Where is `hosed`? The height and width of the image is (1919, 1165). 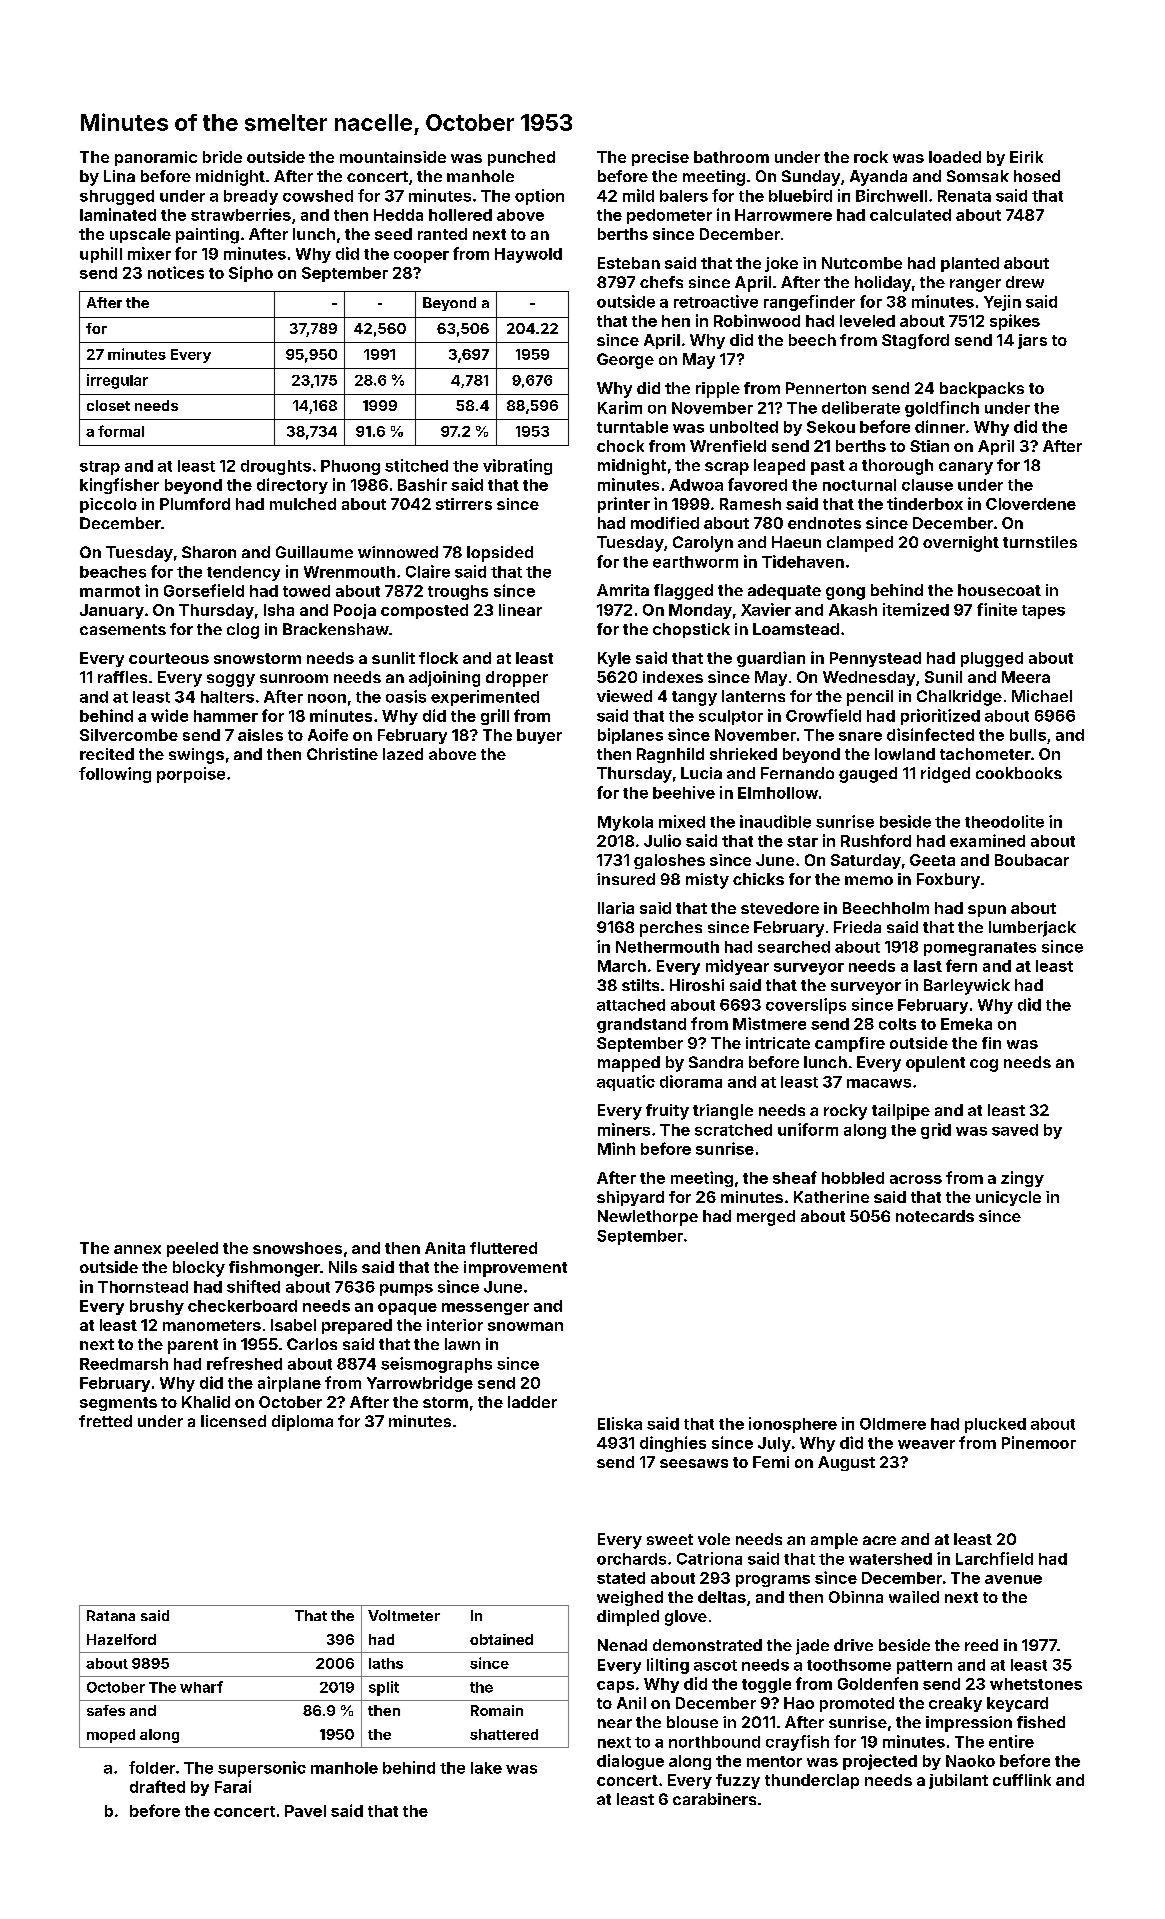
hosed is located at coordinates (1037, 176).
